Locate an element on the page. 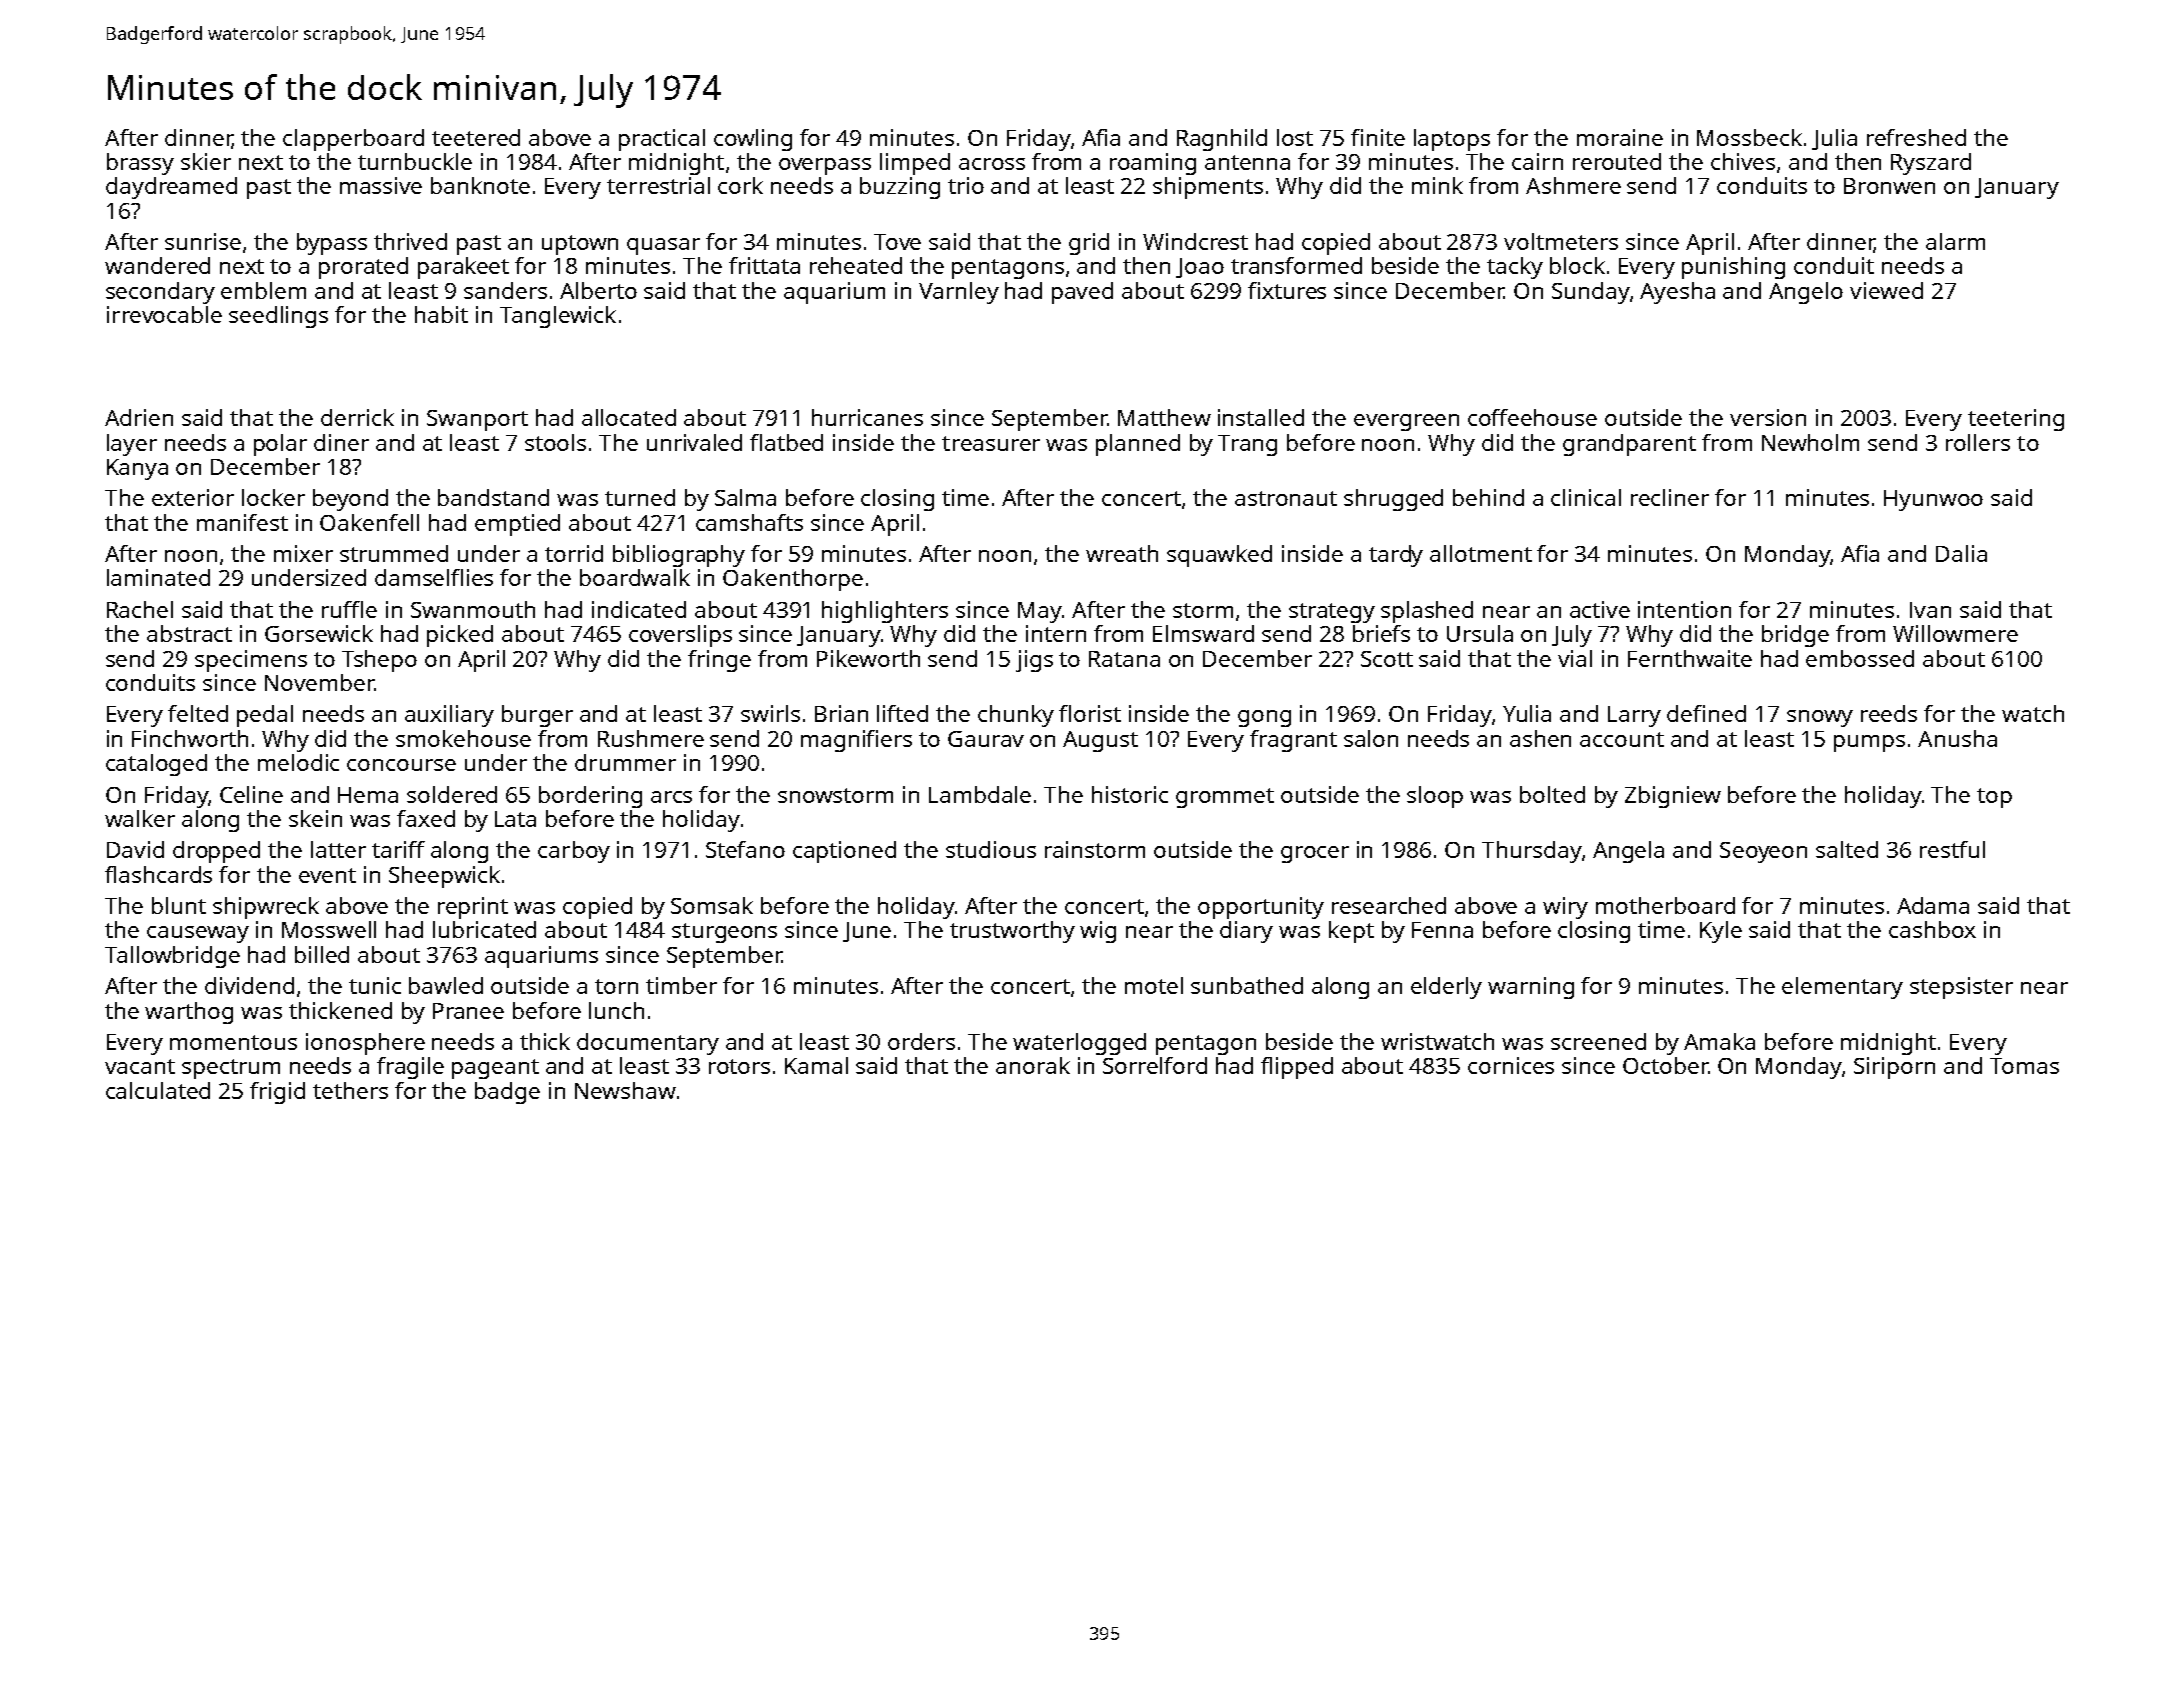 This image has height=1683, width=2178. diner is located at coordinates (341, 442).
